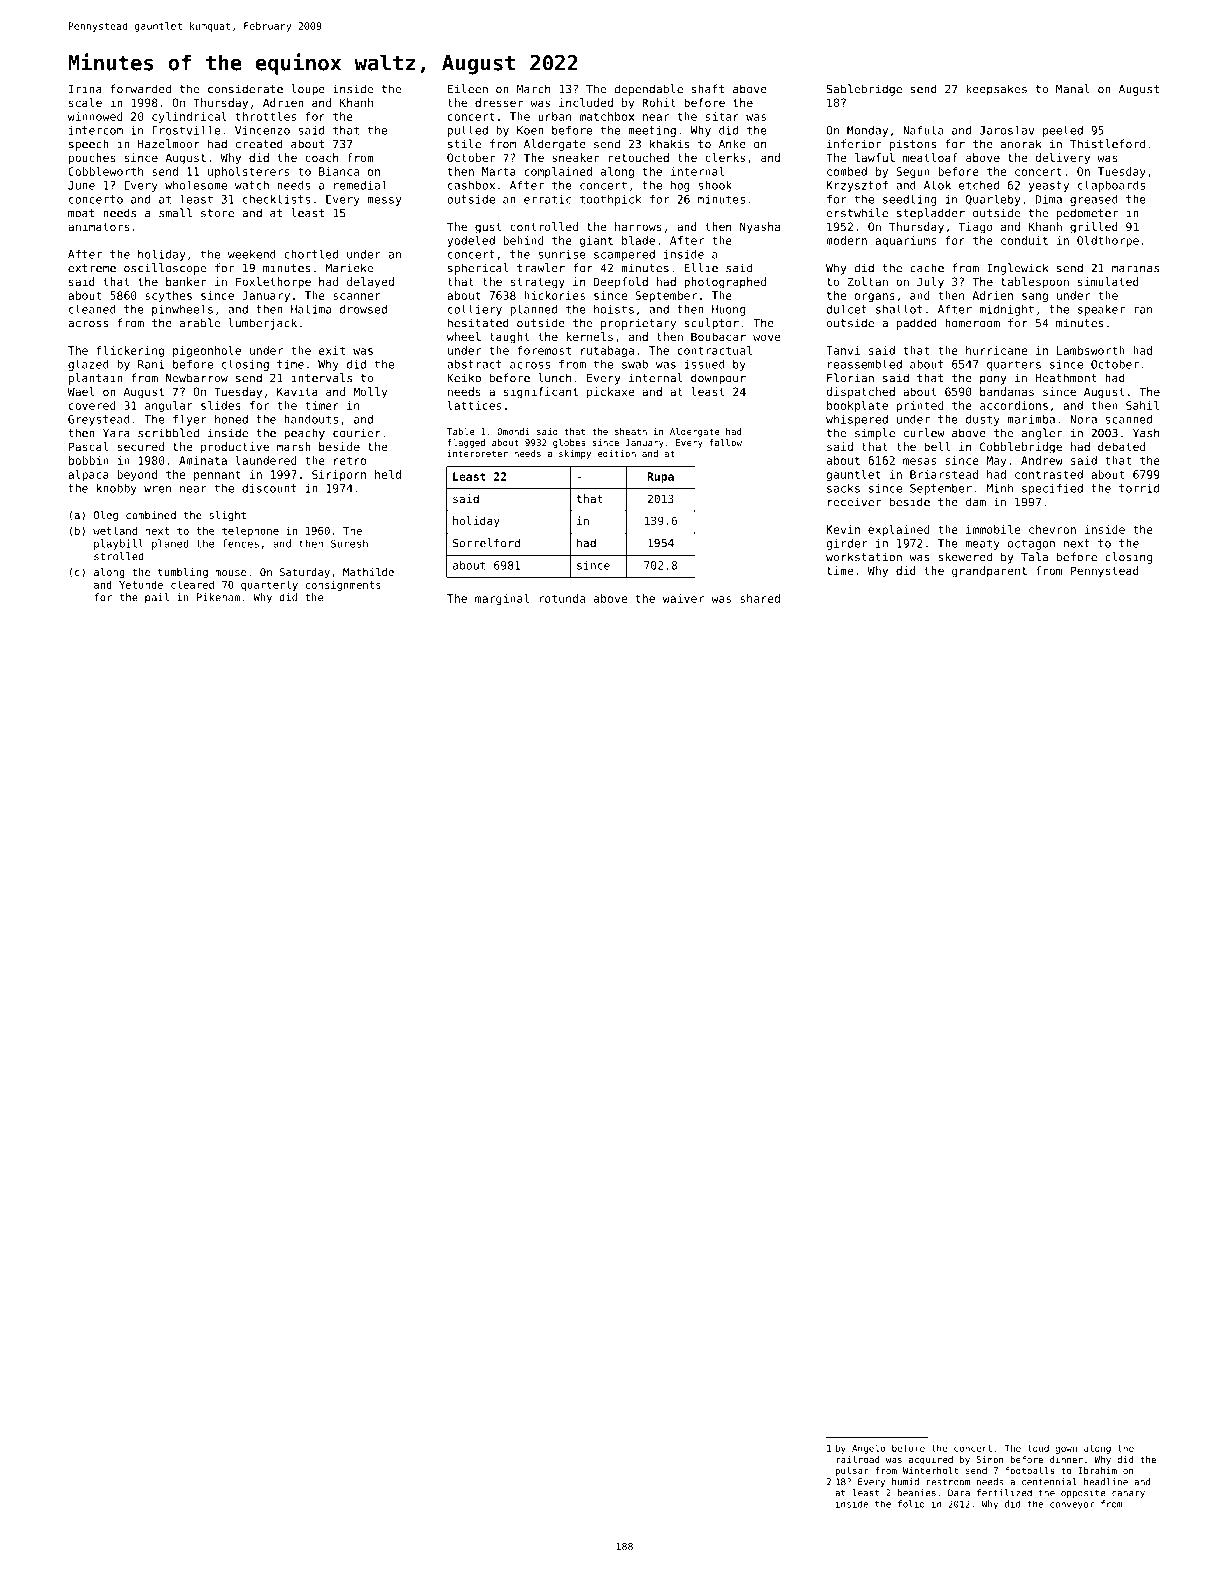  What do you see at coordinates (858, 1459) in the document?
I see `railroad` at bounding box center [858, 1459].
